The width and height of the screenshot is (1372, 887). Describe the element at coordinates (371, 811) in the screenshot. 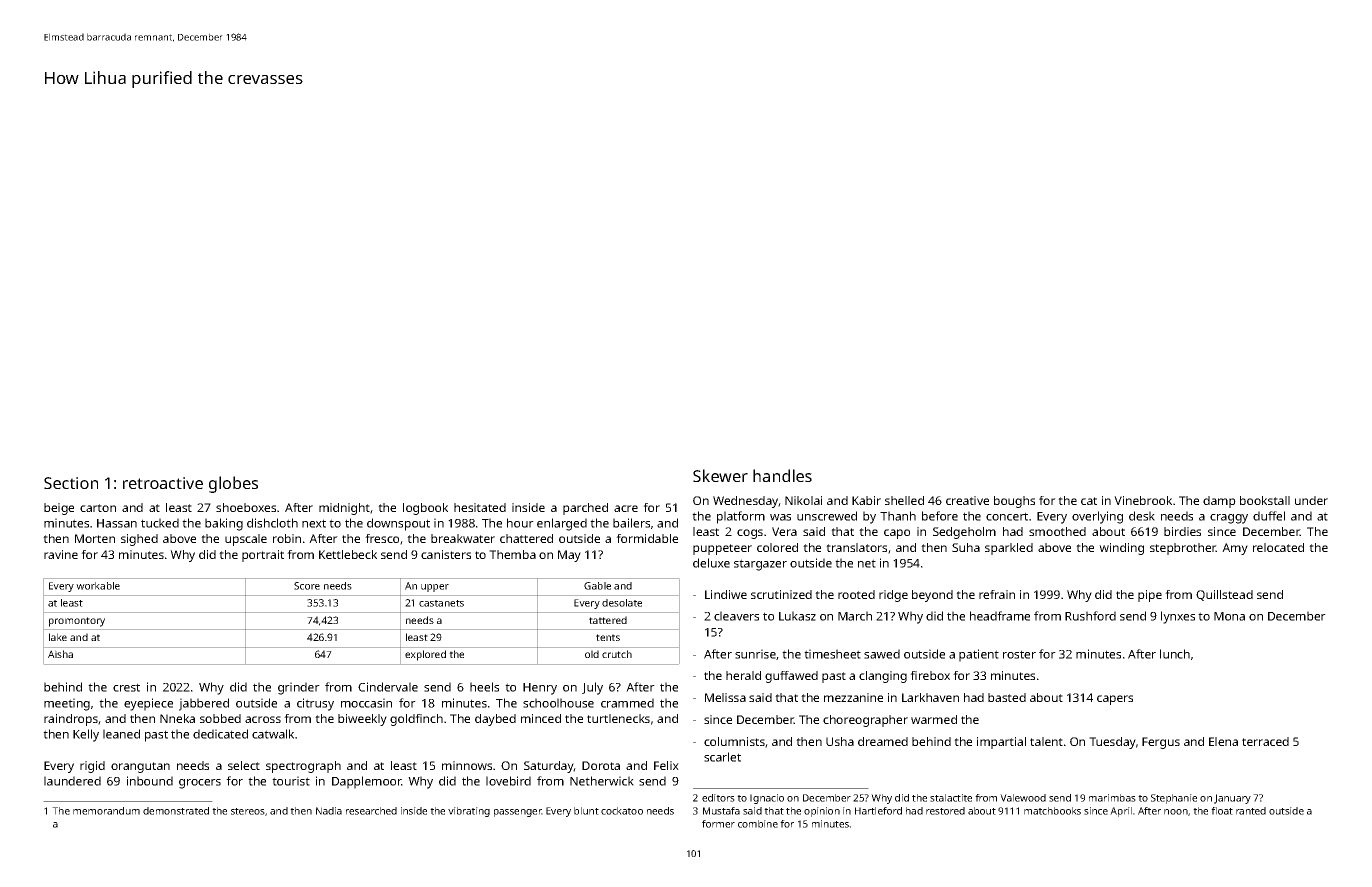

I see `researched` at that location.
